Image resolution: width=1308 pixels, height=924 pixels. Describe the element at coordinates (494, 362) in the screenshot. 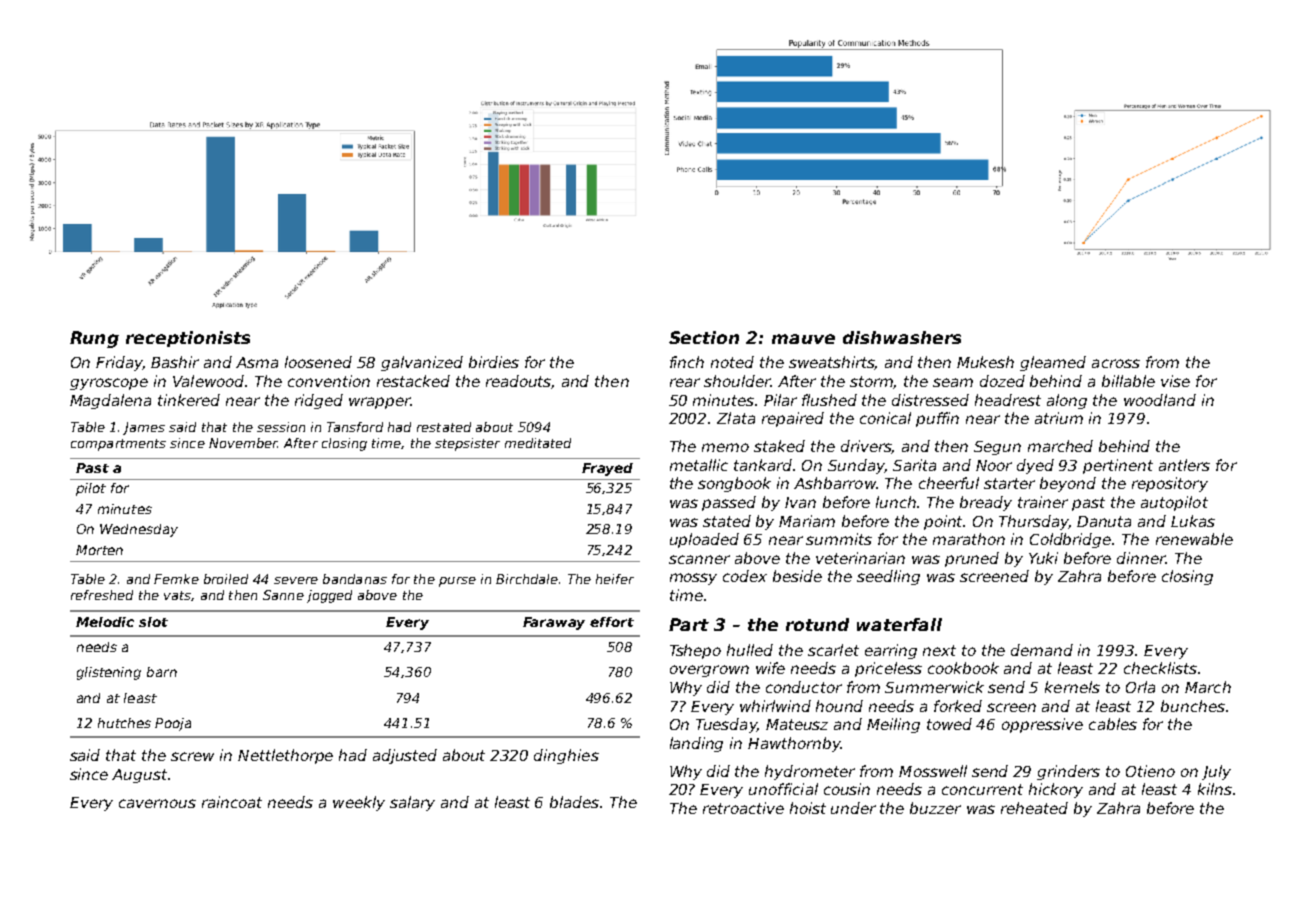

I see `birdies` at that location.
